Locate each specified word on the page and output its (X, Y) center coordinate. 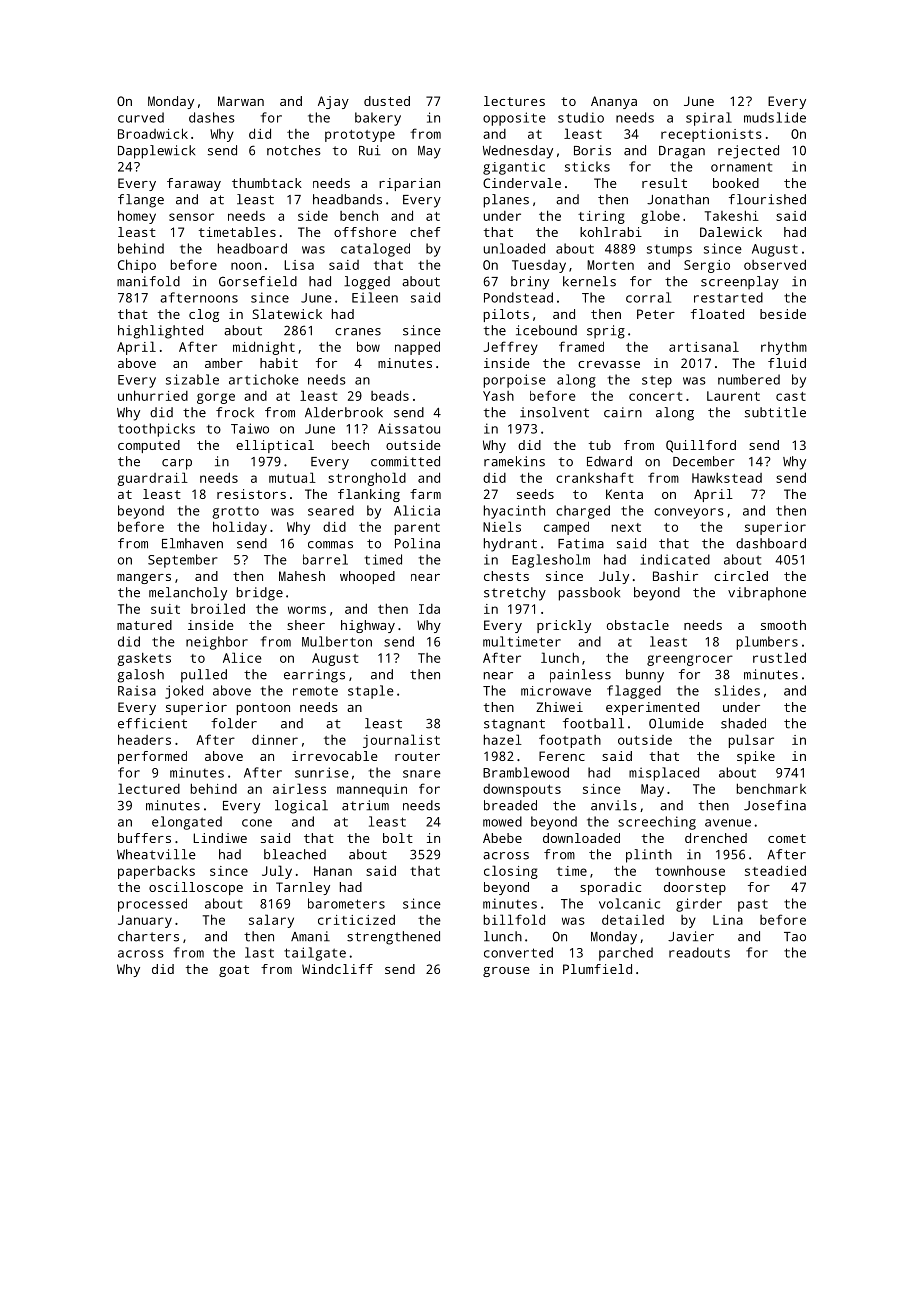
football (593, 723)
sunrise (322, 772)
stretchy (515, 594)
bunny (645, 676)
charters (148, 936)
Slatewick (287, 314)
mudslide (775, 117)
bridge (260, 594)
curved (141, 117)
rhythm (784, 348)
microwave (556, 691)
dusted (387, 101)
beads (390, 395)
